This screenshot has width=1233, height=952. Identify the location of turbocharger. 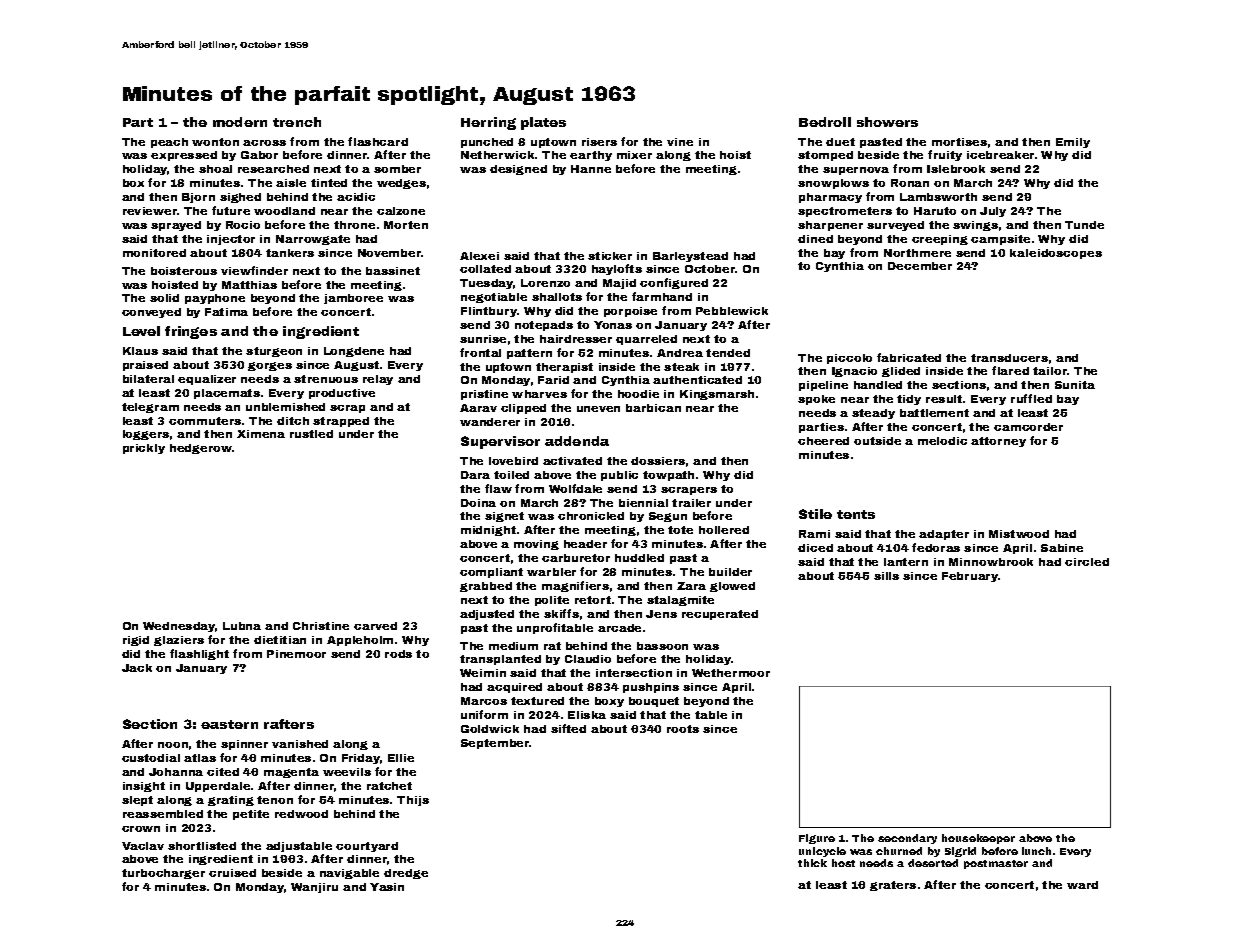
(163, 874).
